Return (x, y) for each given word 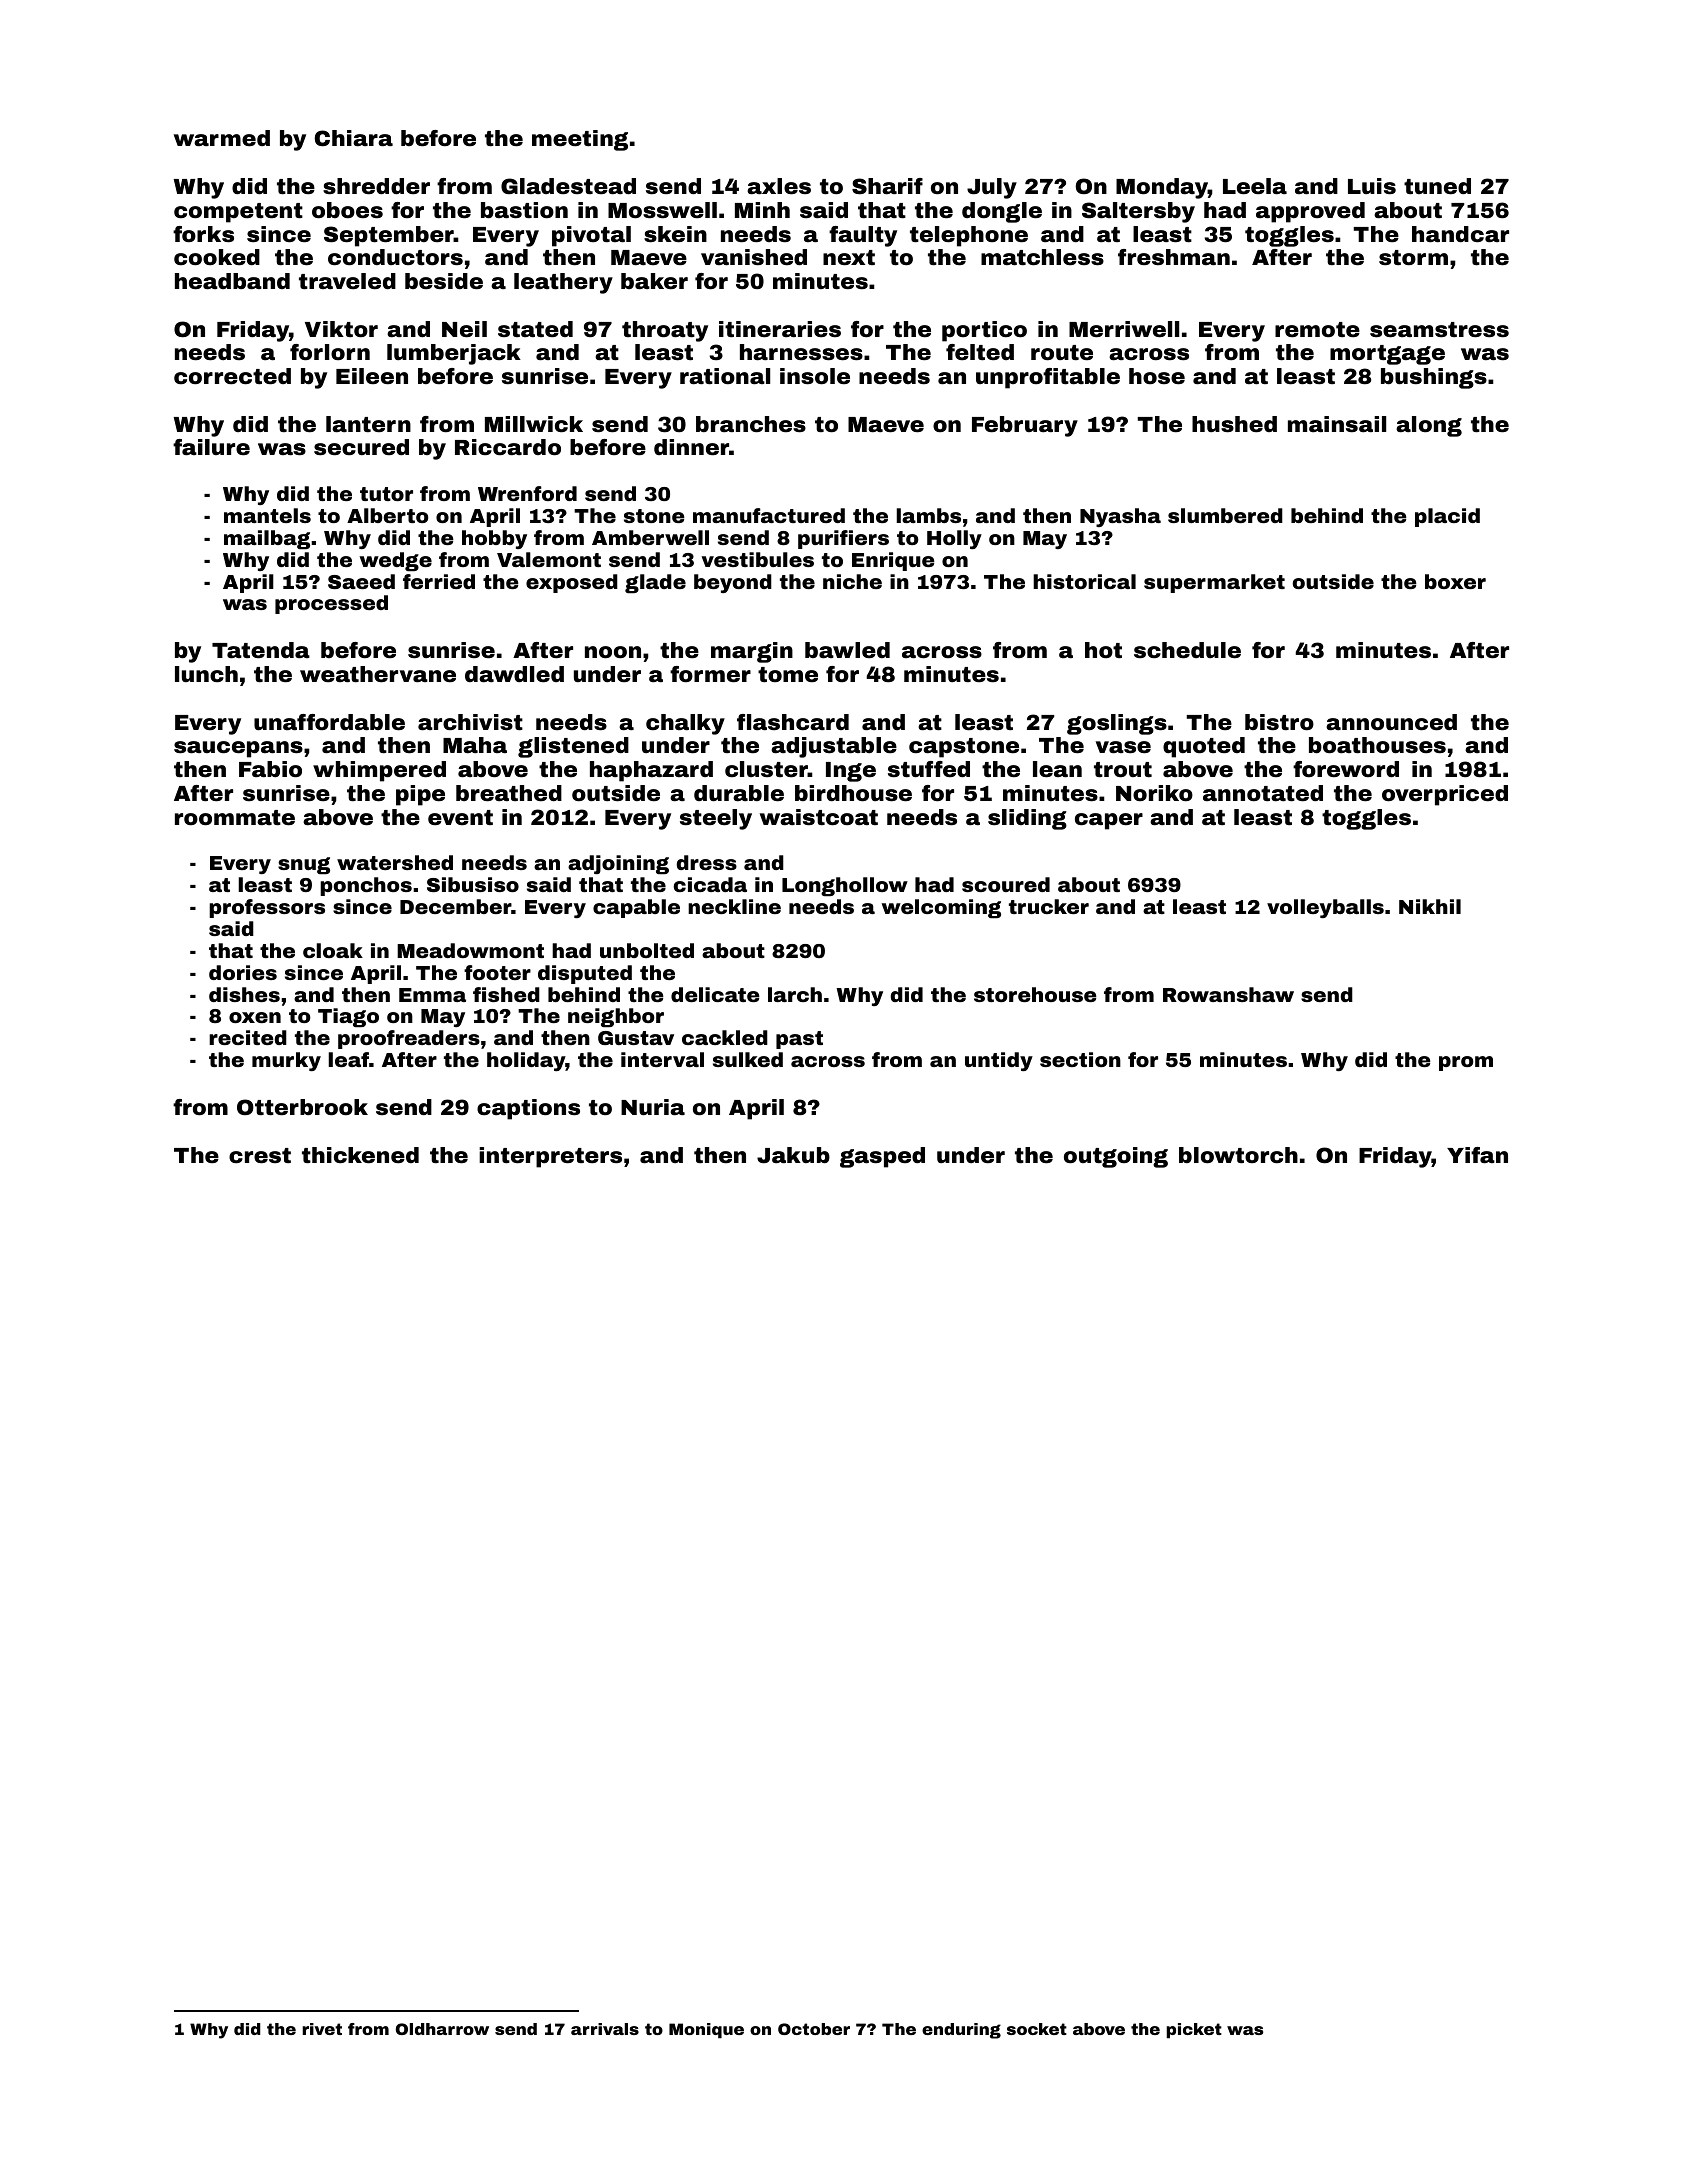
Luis (1372, 186)
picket (1194, 2031)
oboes (347, 210)
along (1429, 426)
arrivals (605, 2029)
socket (1037, 2029)
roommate (235, 818)
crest (260, 1156)
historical (1084, 581)
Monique (706, 2031)
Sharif (887, 186)
